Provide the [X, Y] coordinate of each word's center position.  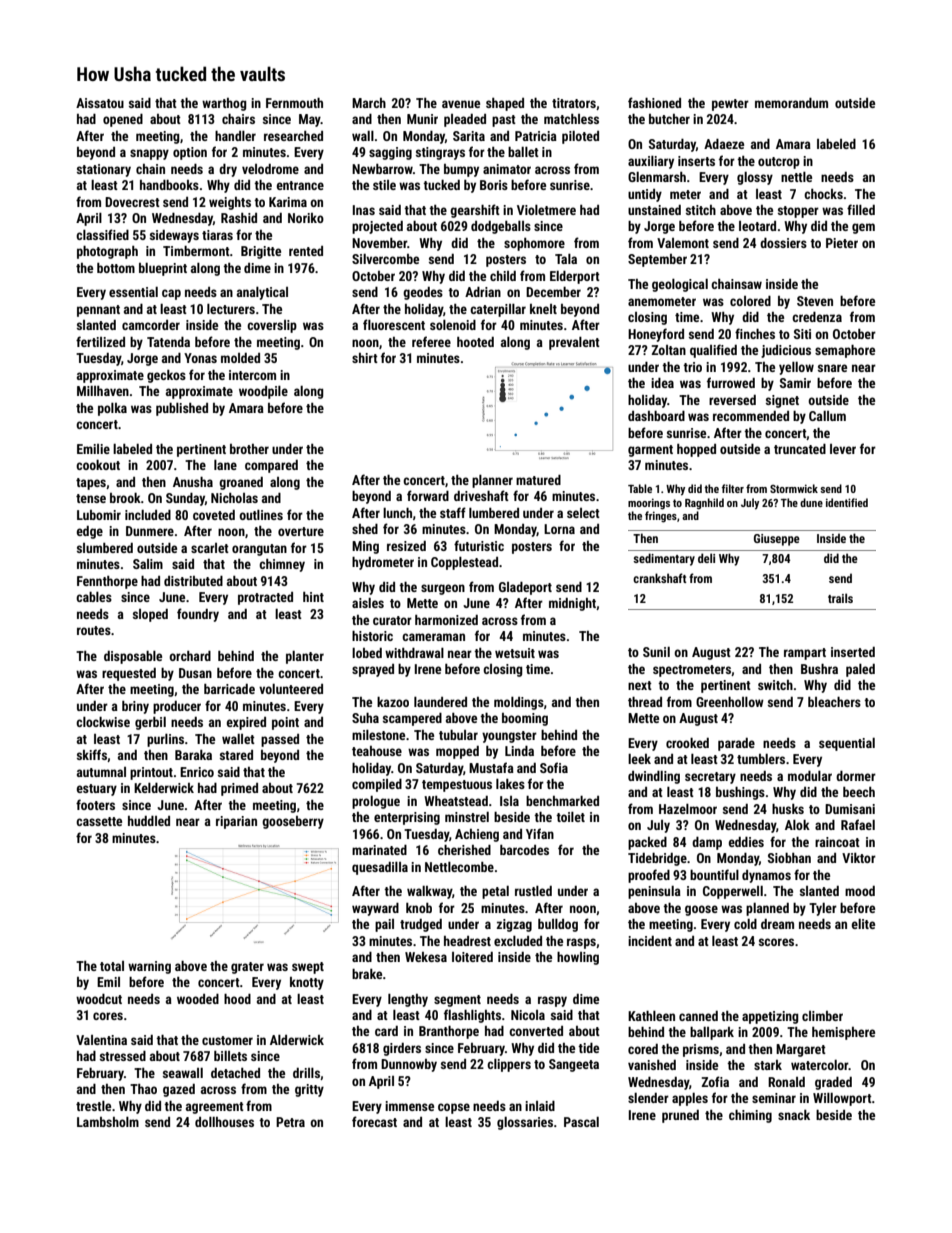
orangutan [259, 550]
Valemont [683, 243]
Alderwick [297, 1040]
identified [847, 502]
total [112, 966]
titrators [574, 103]
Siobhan [789, 858]
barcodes [524, 850]
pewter [730, 105]
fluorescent [394, 324]
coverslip [272, 326]
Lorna [559, 529]
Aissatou [100, 103]
